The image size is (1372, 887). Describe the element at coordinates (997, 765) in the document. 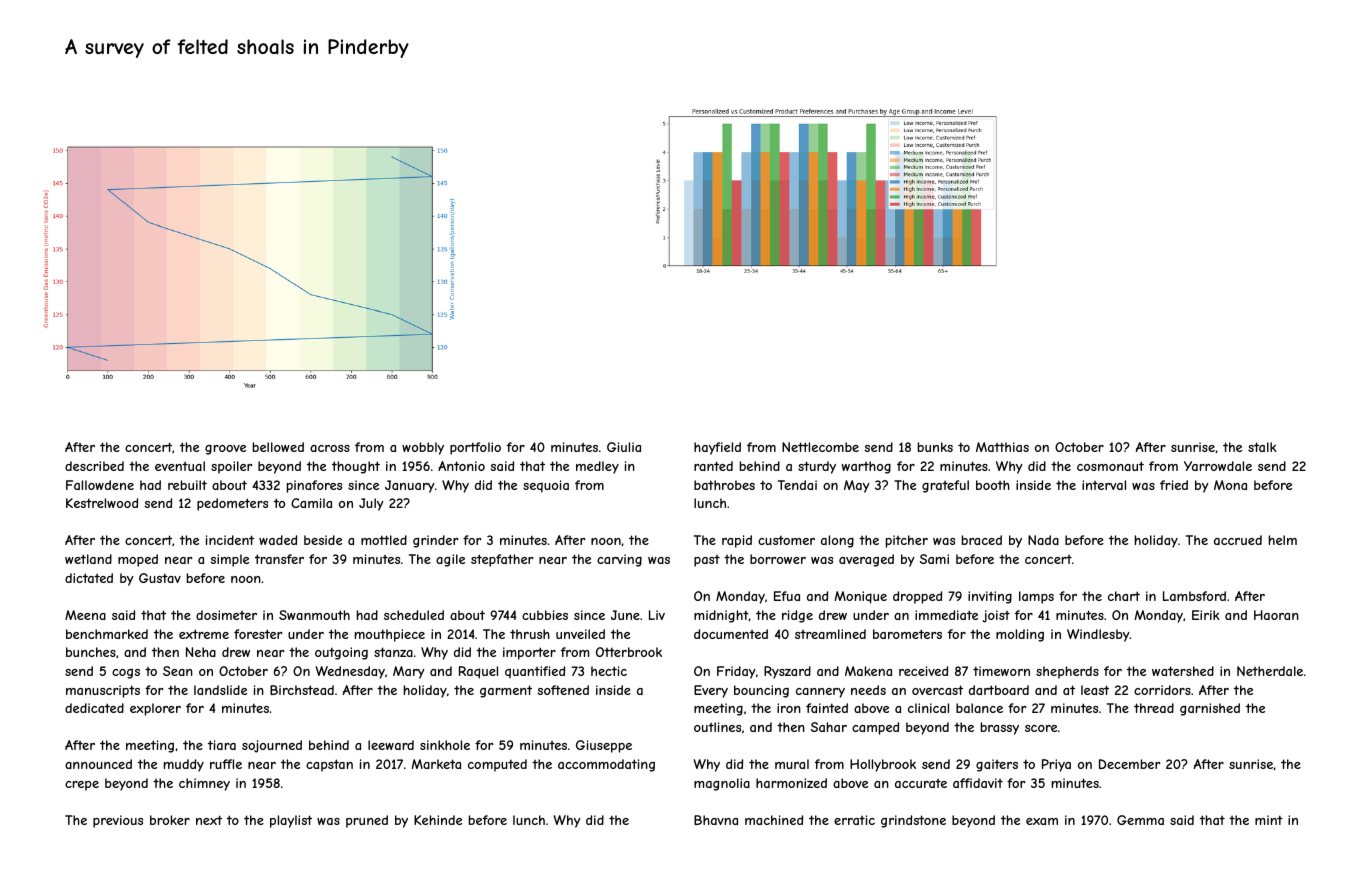

I see `gaiters` at that location.
